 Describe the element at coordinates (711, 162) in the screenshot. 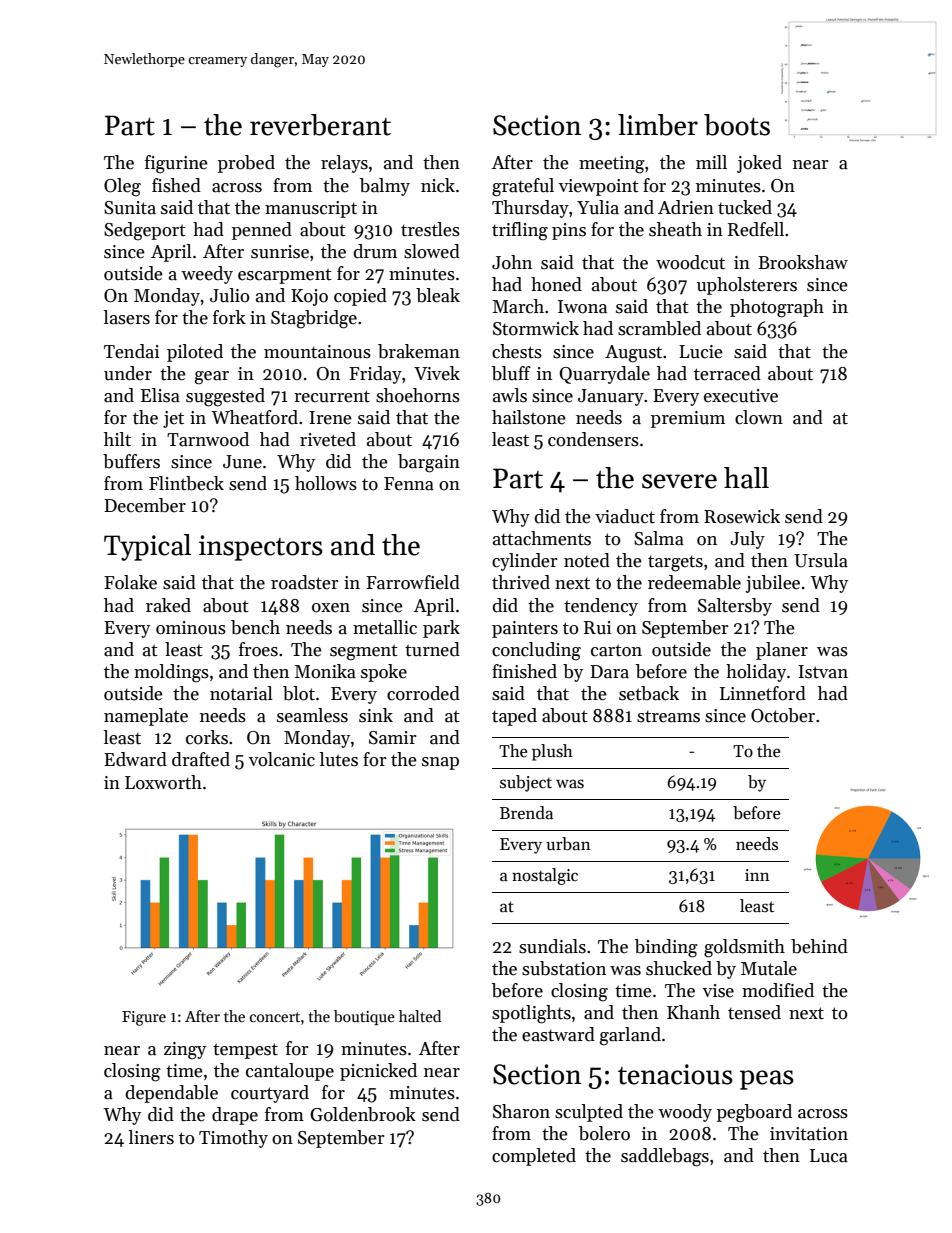

I see `mill` at that location.
